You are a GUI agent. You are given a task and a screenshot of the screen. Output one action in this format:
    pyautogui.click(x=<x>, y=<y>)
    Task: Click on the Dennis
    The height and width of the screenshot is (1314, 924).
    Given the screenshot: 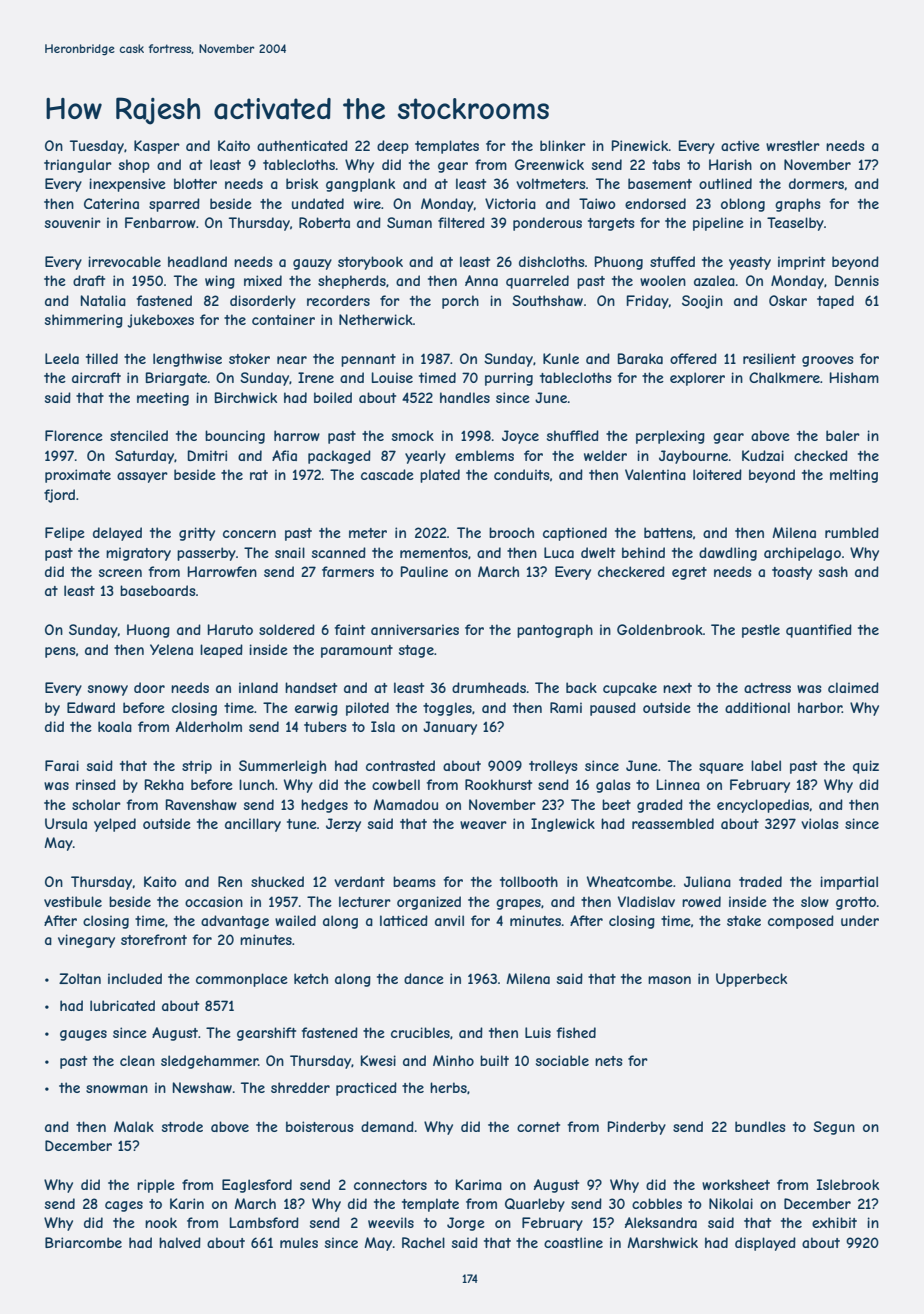 What is the action you would take?
    pyautogui.click(x=857, y=280)
